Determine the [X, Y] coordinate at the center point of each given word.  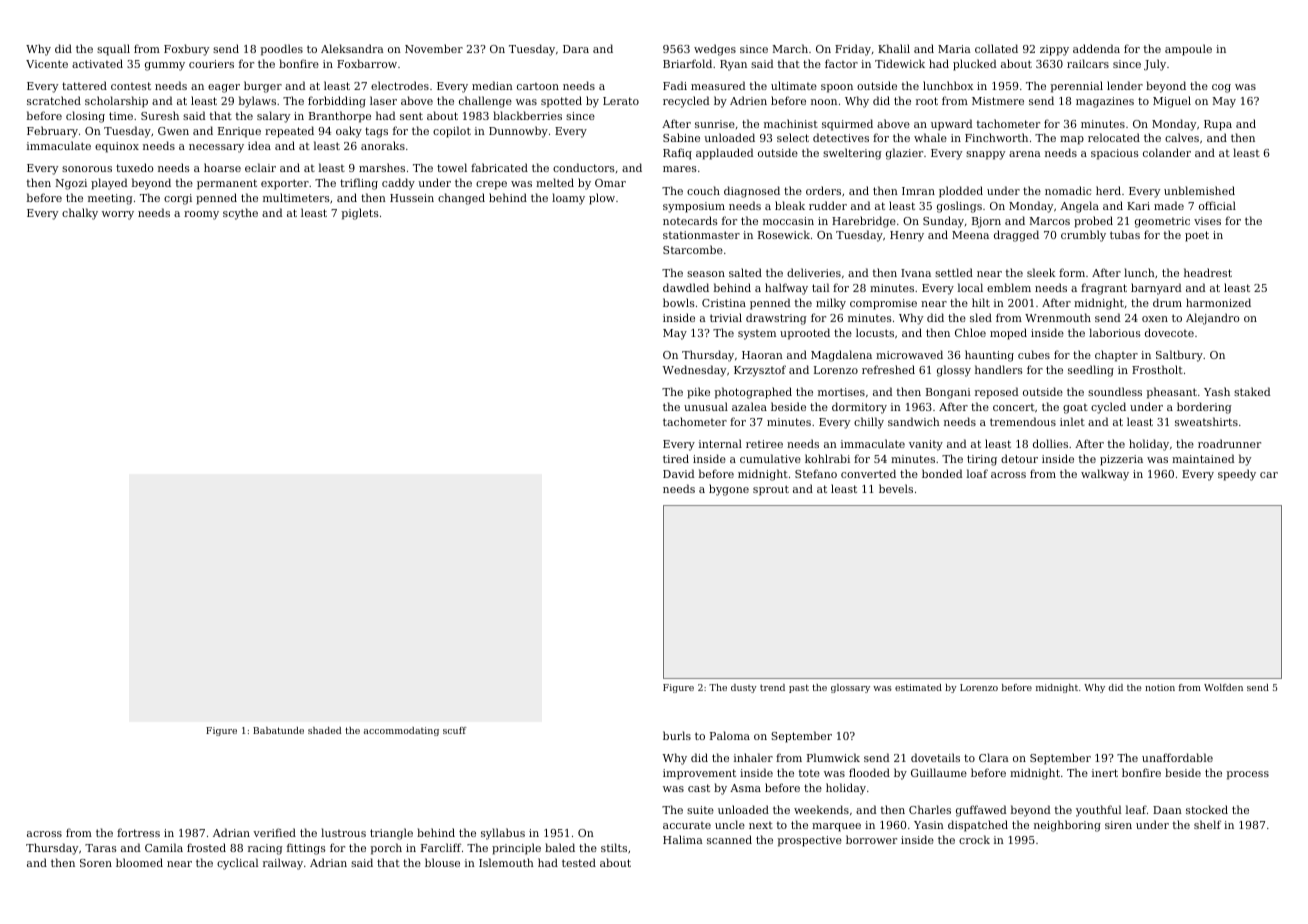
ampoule [1188, 50]
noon [824, 102]
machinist [791, 123]
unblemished [1199, 190]
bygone [729, 490]
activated [97, 63]
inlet [1072, 421]
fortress [138, 832]
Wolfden [1223, 687]
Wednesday [694, 371]
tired [676, 458]
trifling [359, 184]
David [679, 473]
